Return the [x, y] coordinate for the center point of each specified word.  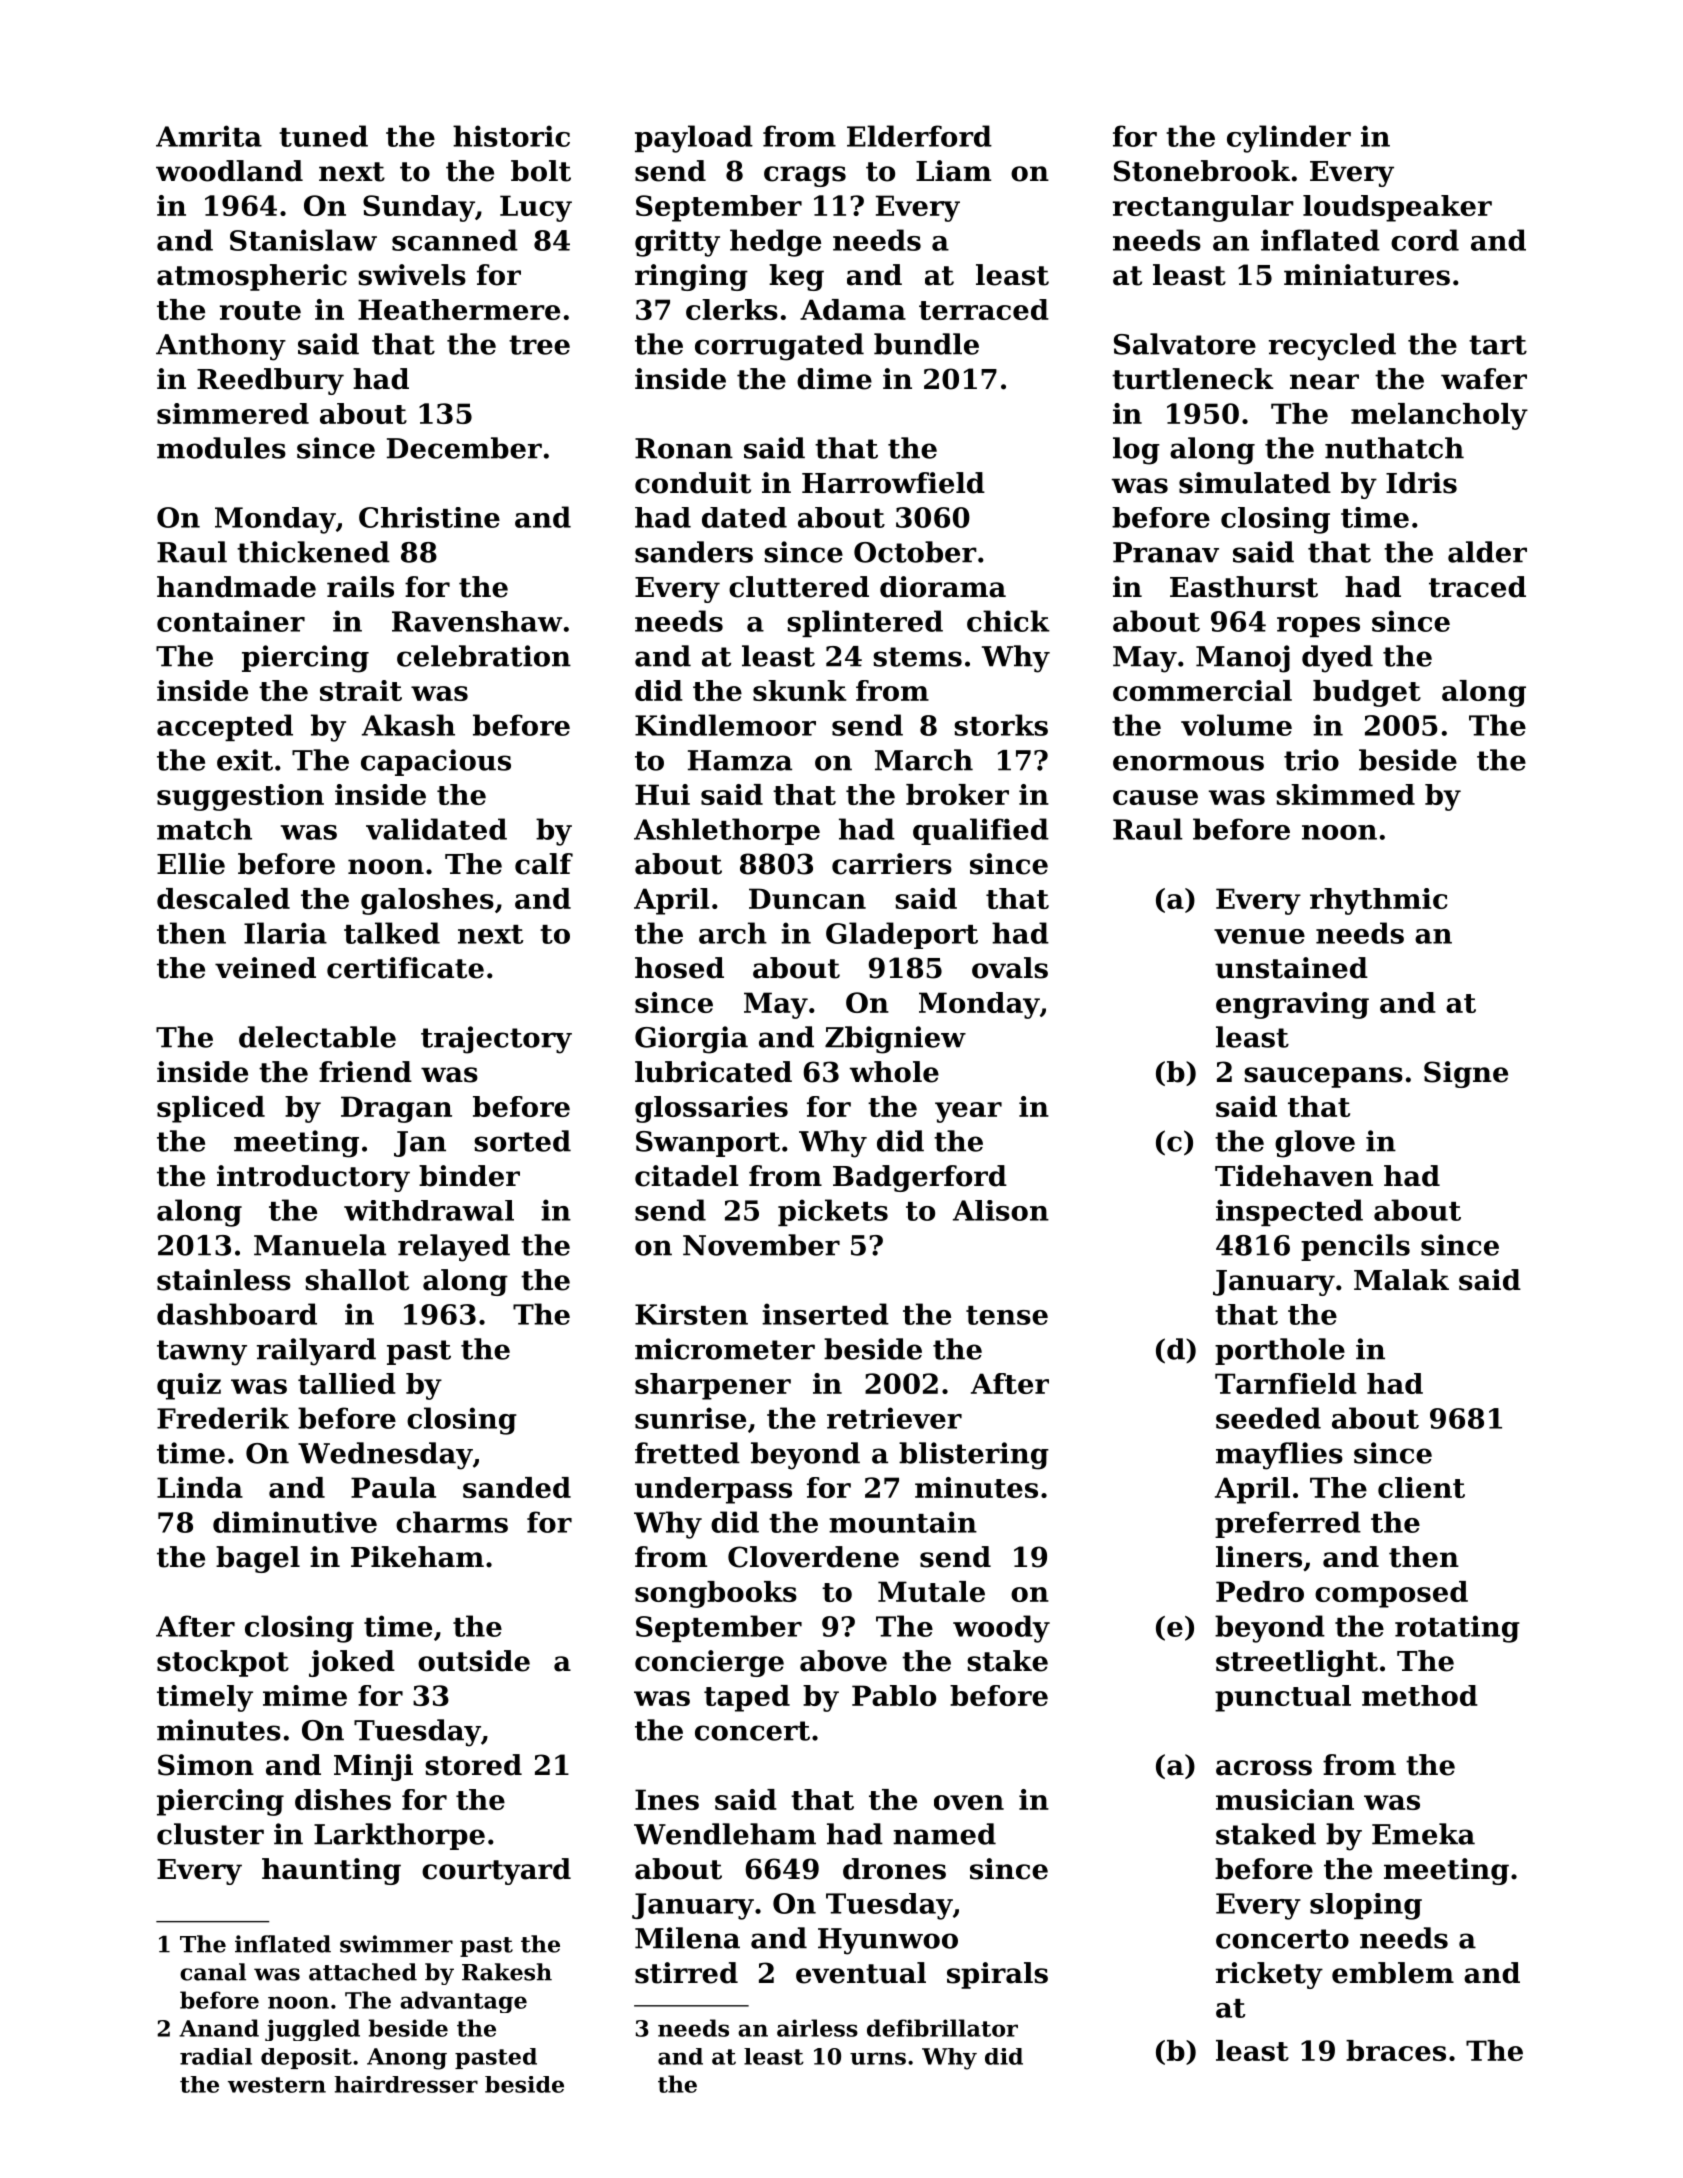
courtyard [496, 1871]
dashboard [237, 1314]
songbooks [716, 1594]
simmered [233, 413]
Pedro [1260, 1591]
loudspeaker [1397, 208]
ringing [691, 277]
